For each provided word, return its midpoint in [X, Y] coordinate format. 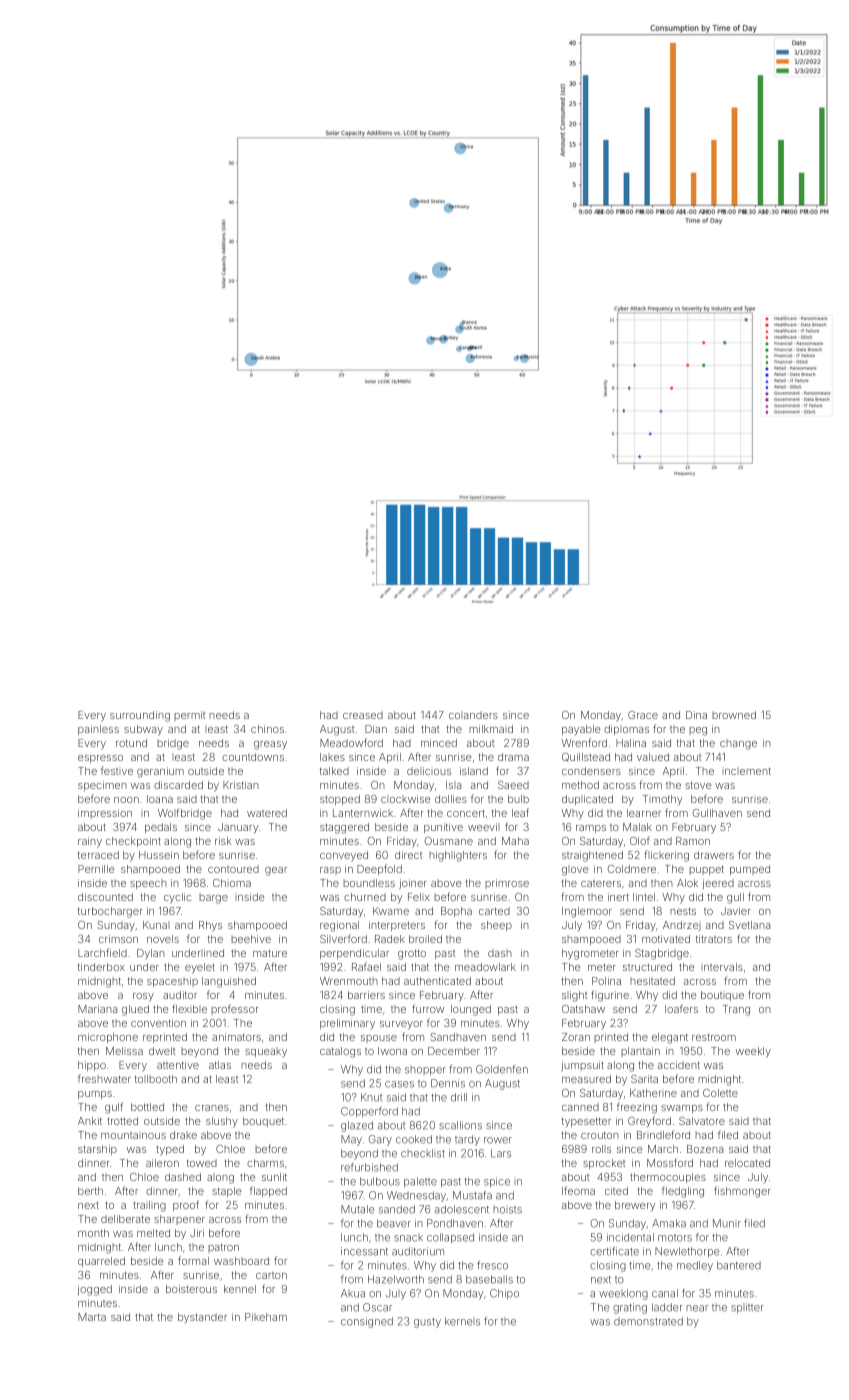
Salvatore [702, 1121]
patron [223, 1248]
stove [698, 785]
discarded [178, 785]
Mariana [97, 1009]
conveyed [344, 856]
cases [399, 1084]
